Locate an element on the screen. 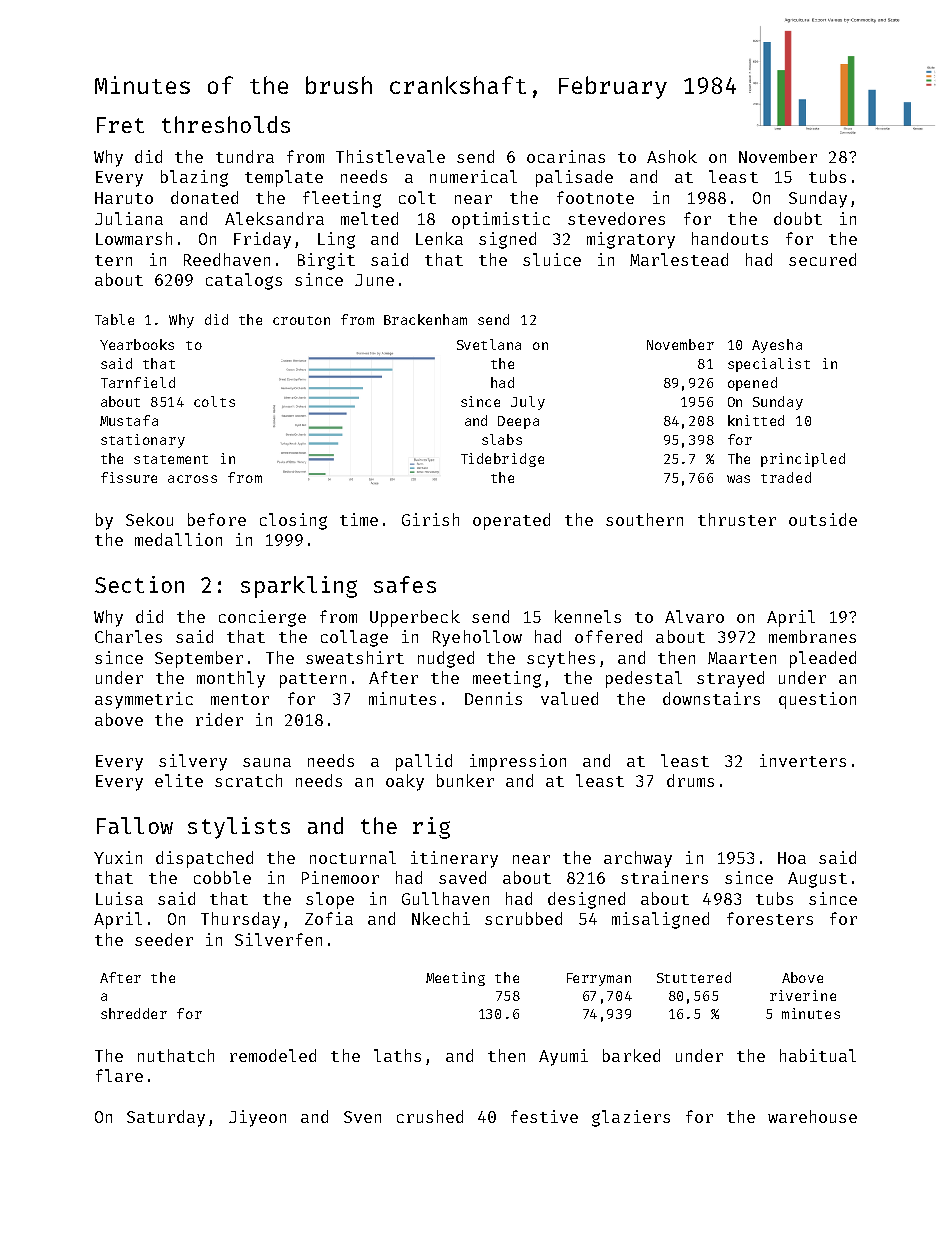 Image resolution: width=952 pixels, height=1233 pixels. Lowmarsh is located at coordinates (134, 238).
